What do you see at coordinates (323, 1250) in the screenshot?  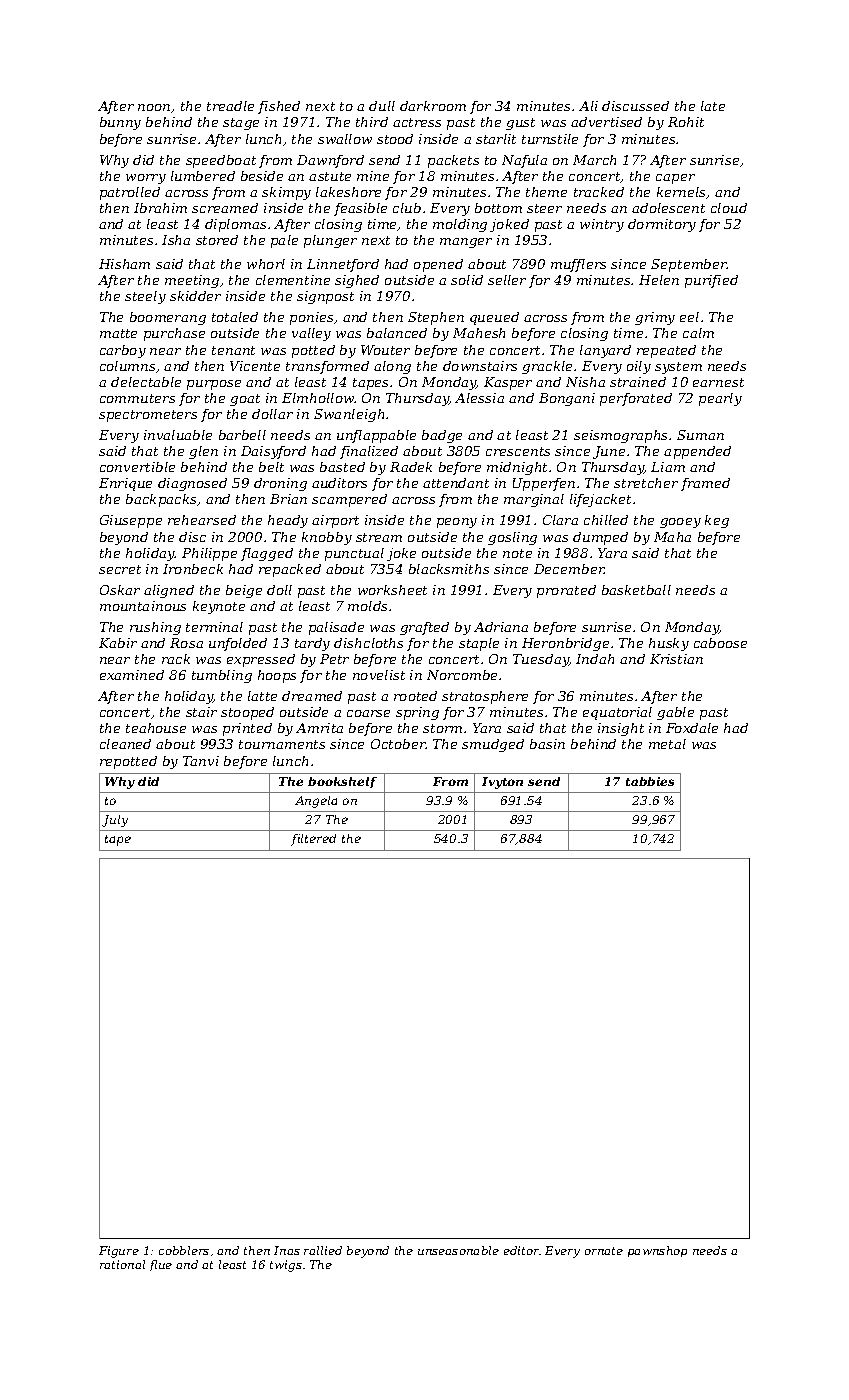 I see `rallied` at bounding box center [323, 1250].
